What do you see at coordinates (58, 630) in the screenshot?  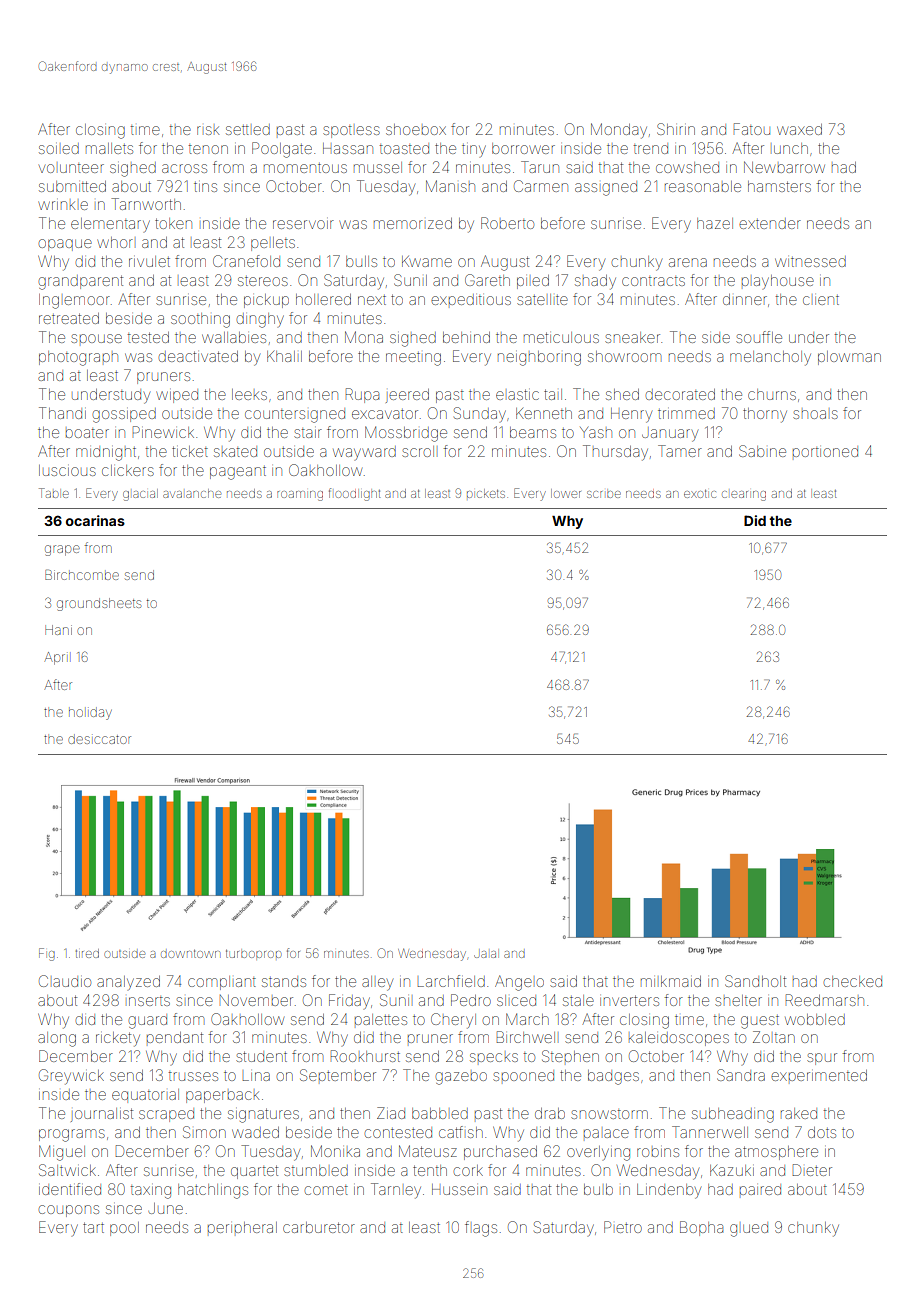 I see `Hani` at bounding box center [58, 630].
